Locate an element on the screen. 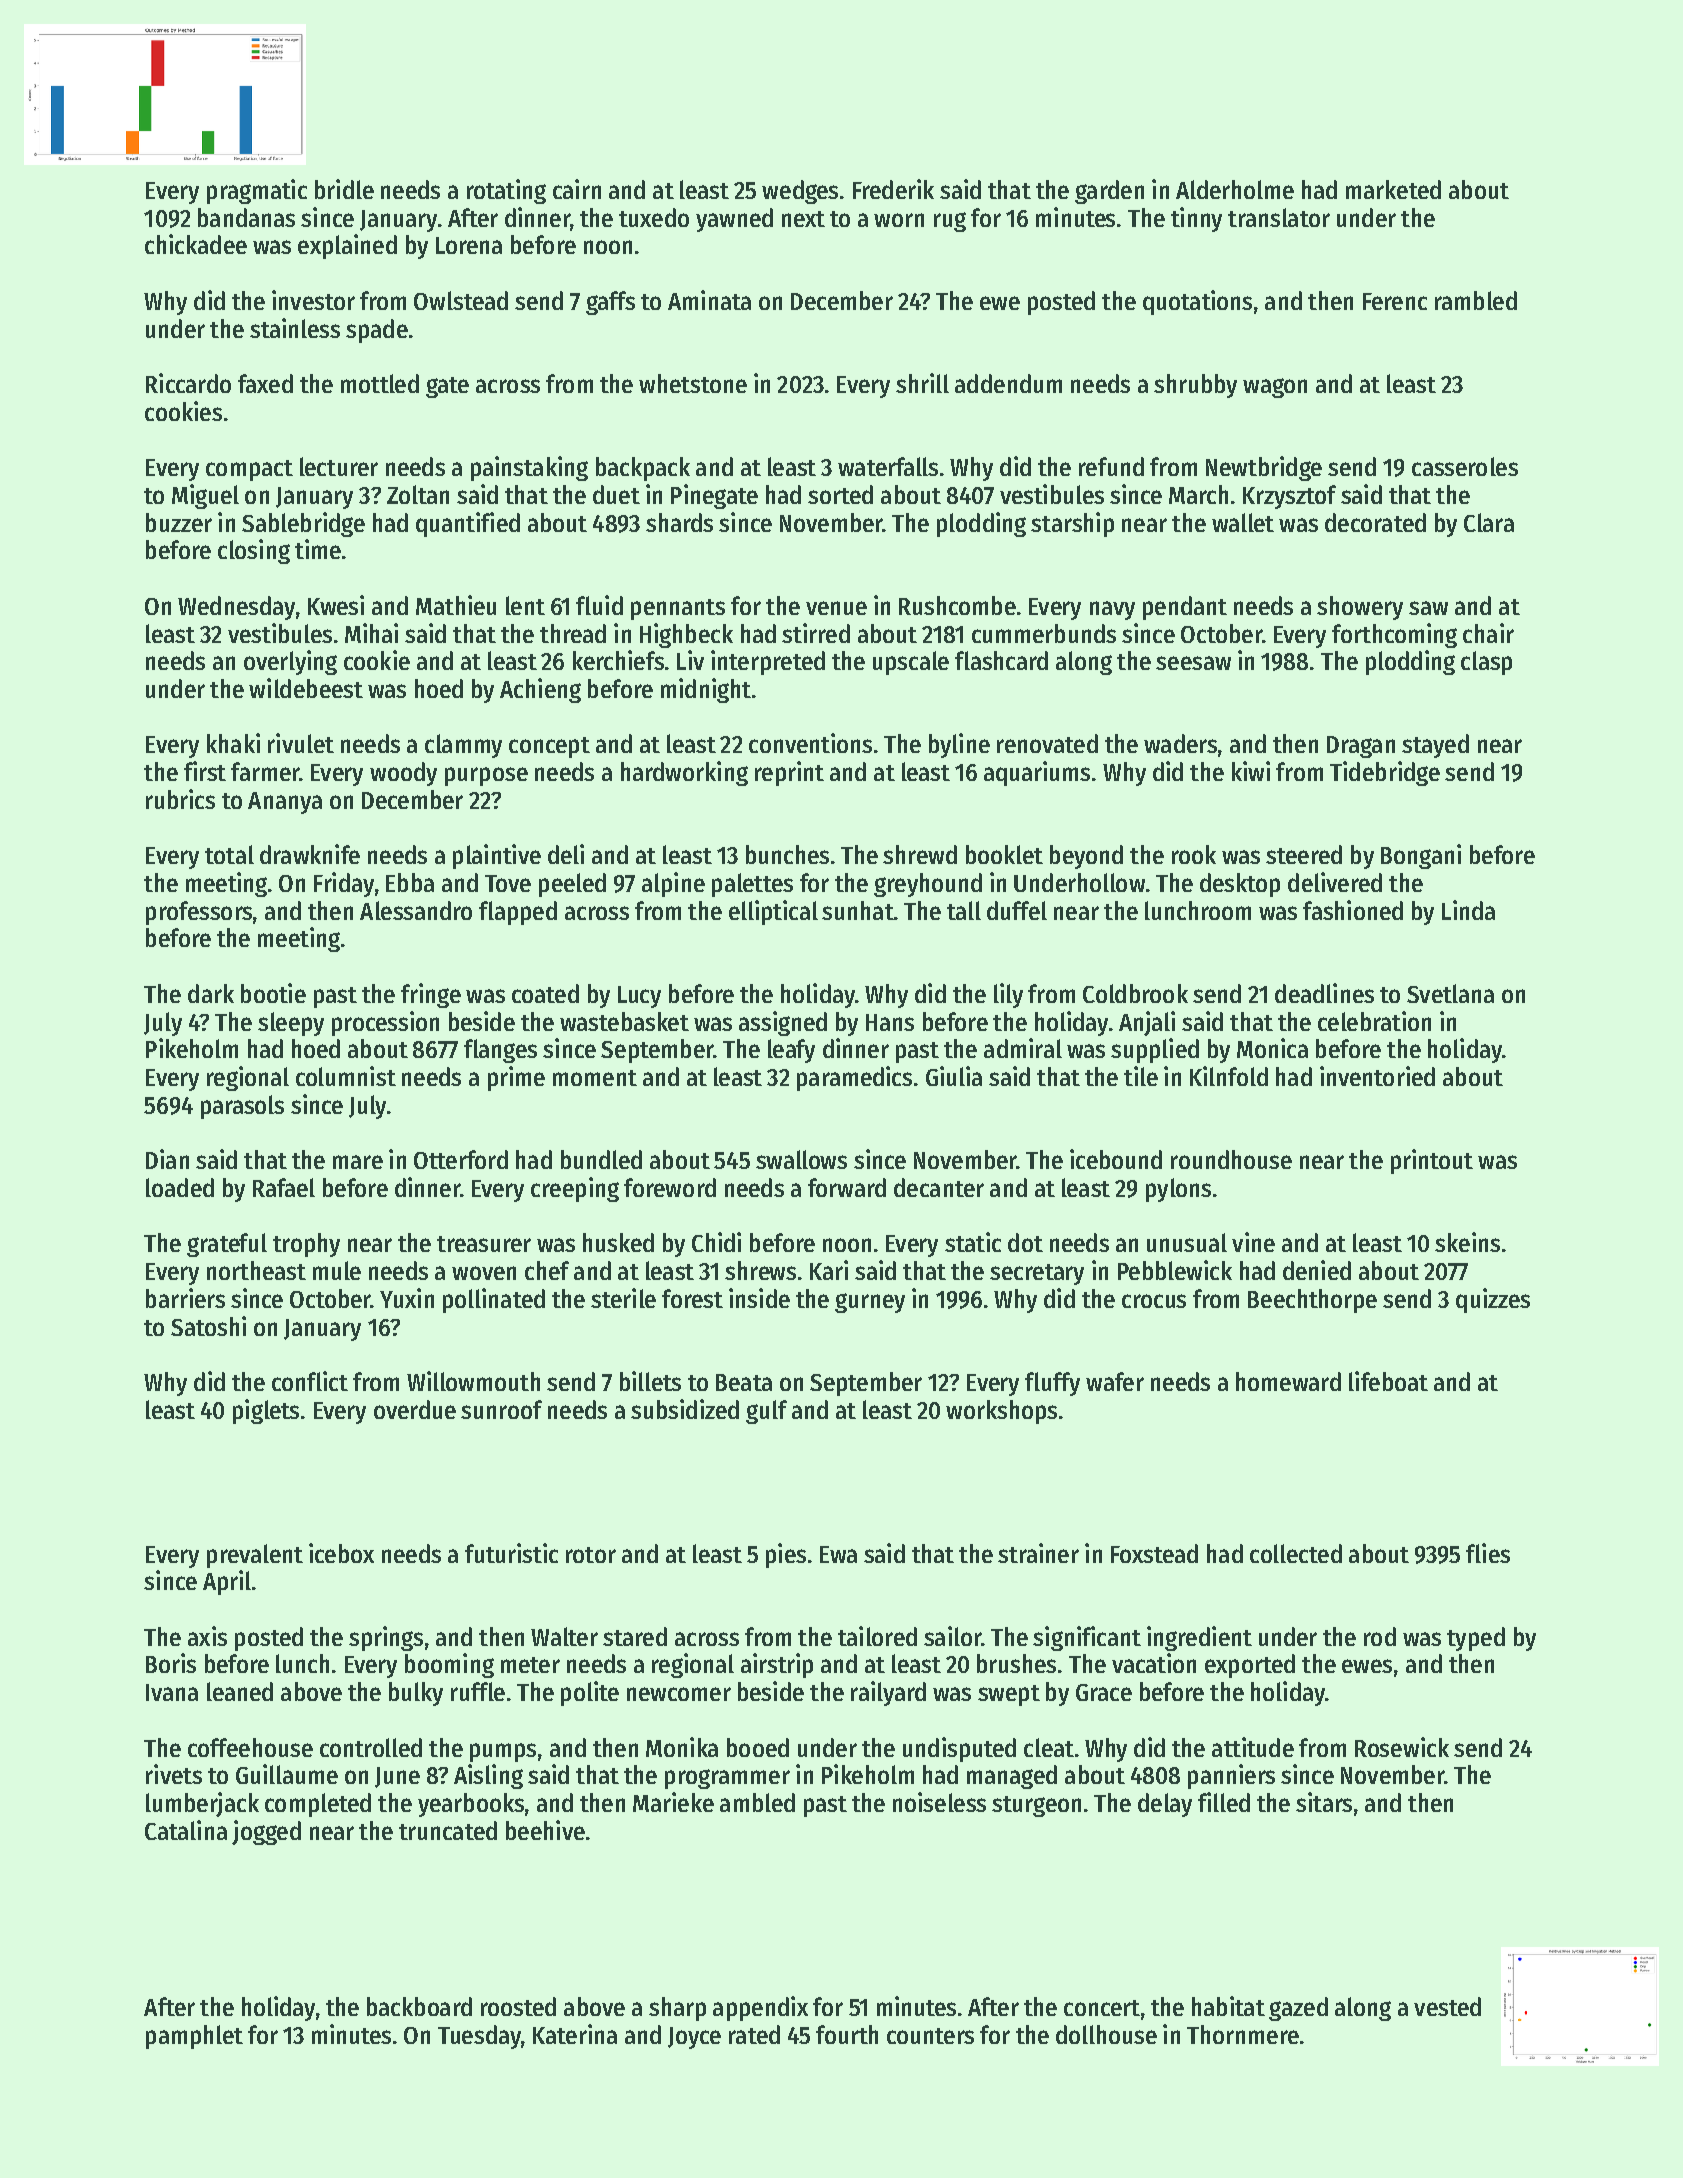 The width and height of the screenshot is (1683, 2178). gulf is located at coordinates (766, 1412).
